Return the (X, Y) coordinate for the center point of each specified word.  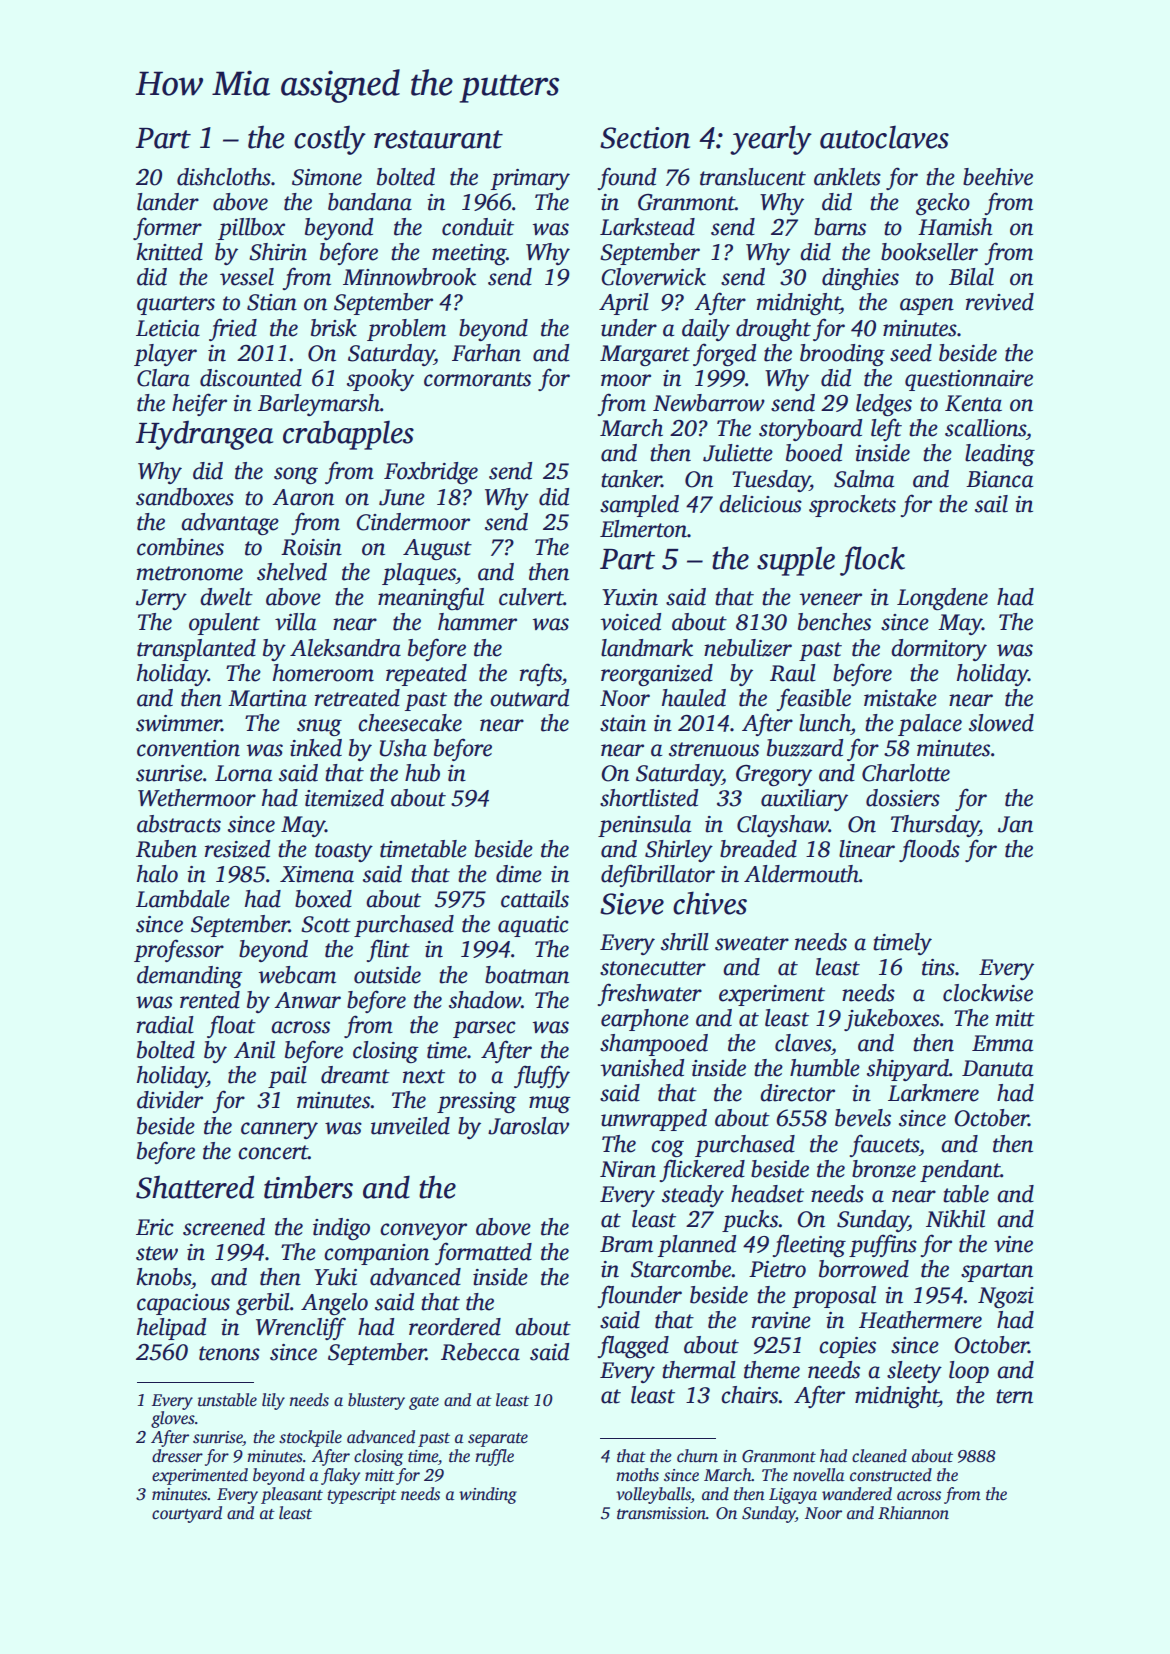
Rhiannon (913, 1513)
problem (406, 330)
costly (330, 140)
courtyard (187, 1514)
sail (991, 504)
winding (488, 1495)
